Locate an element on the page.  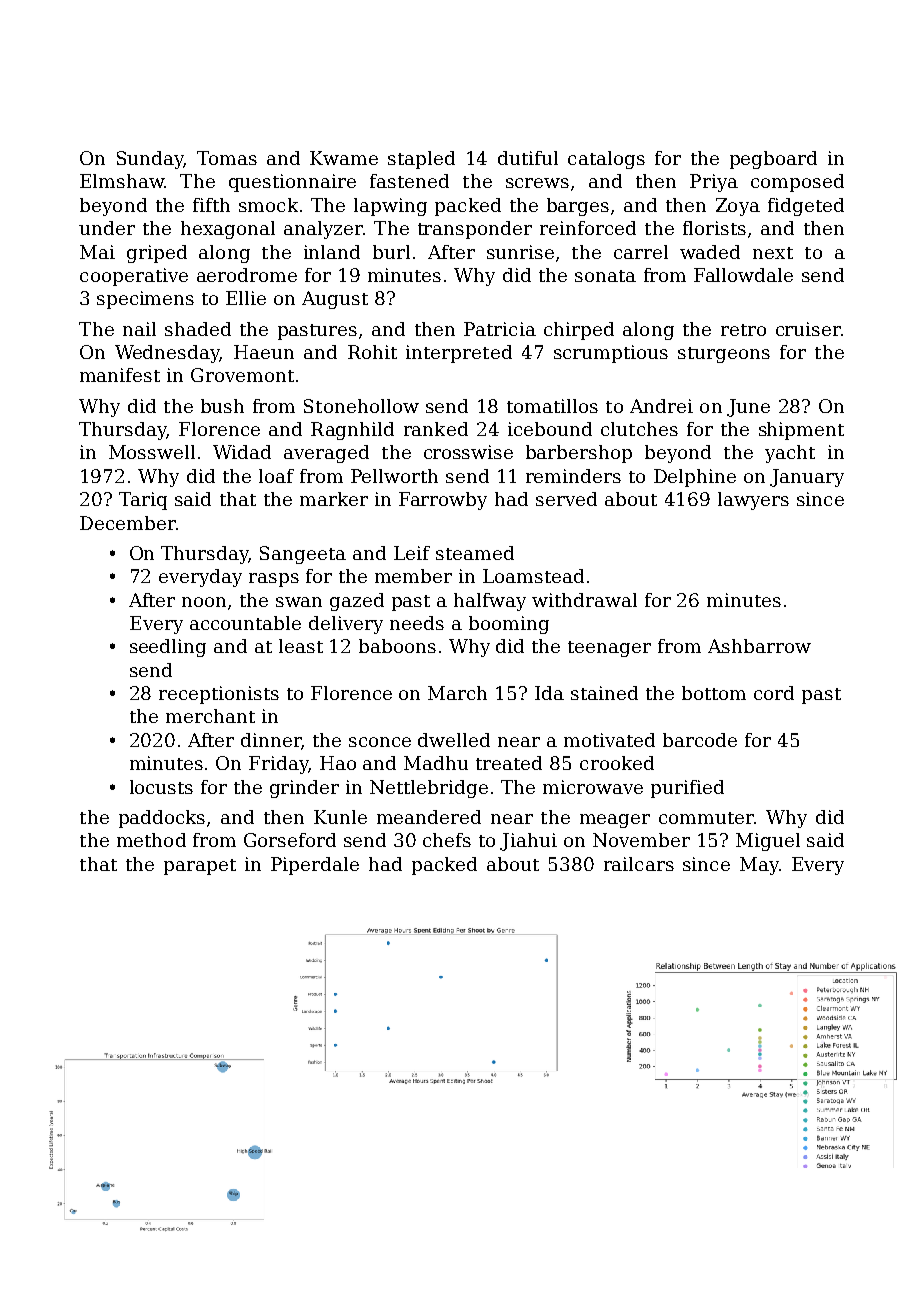
sconce is located at coordinates (380, 742).
